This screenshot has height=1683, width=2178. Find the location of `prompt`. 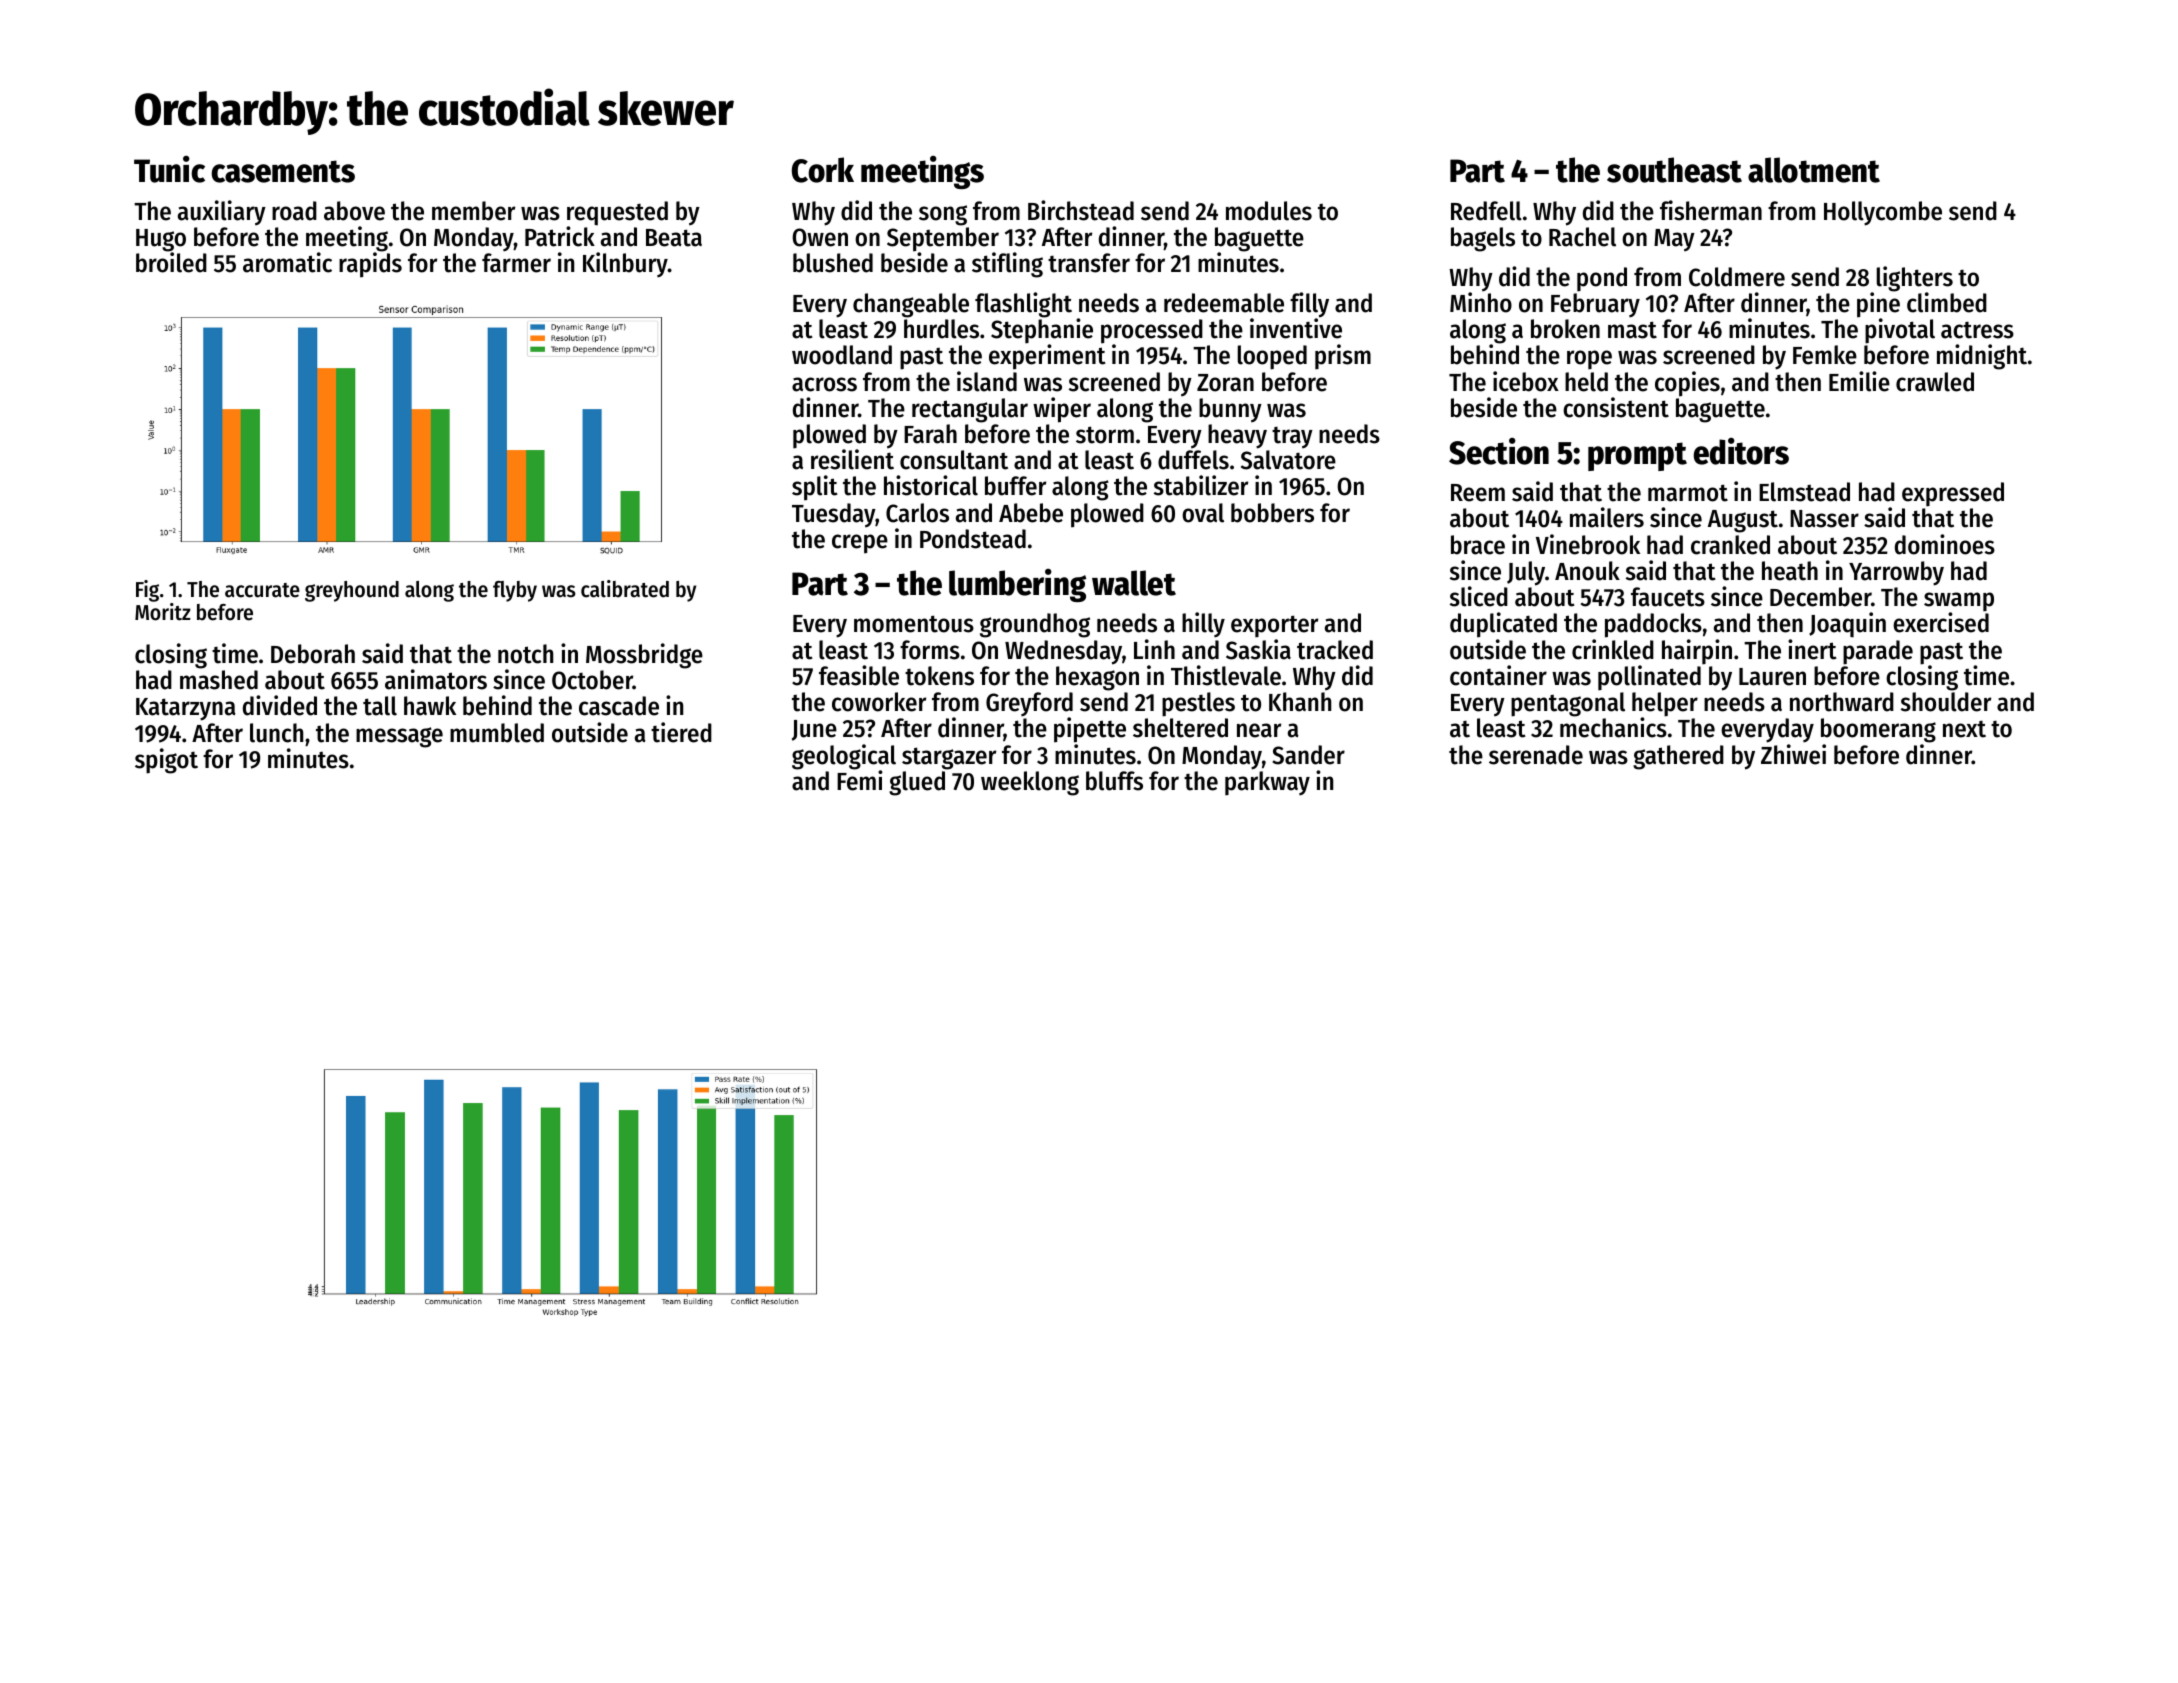

prompt is located at coordinates (1637, 456).
